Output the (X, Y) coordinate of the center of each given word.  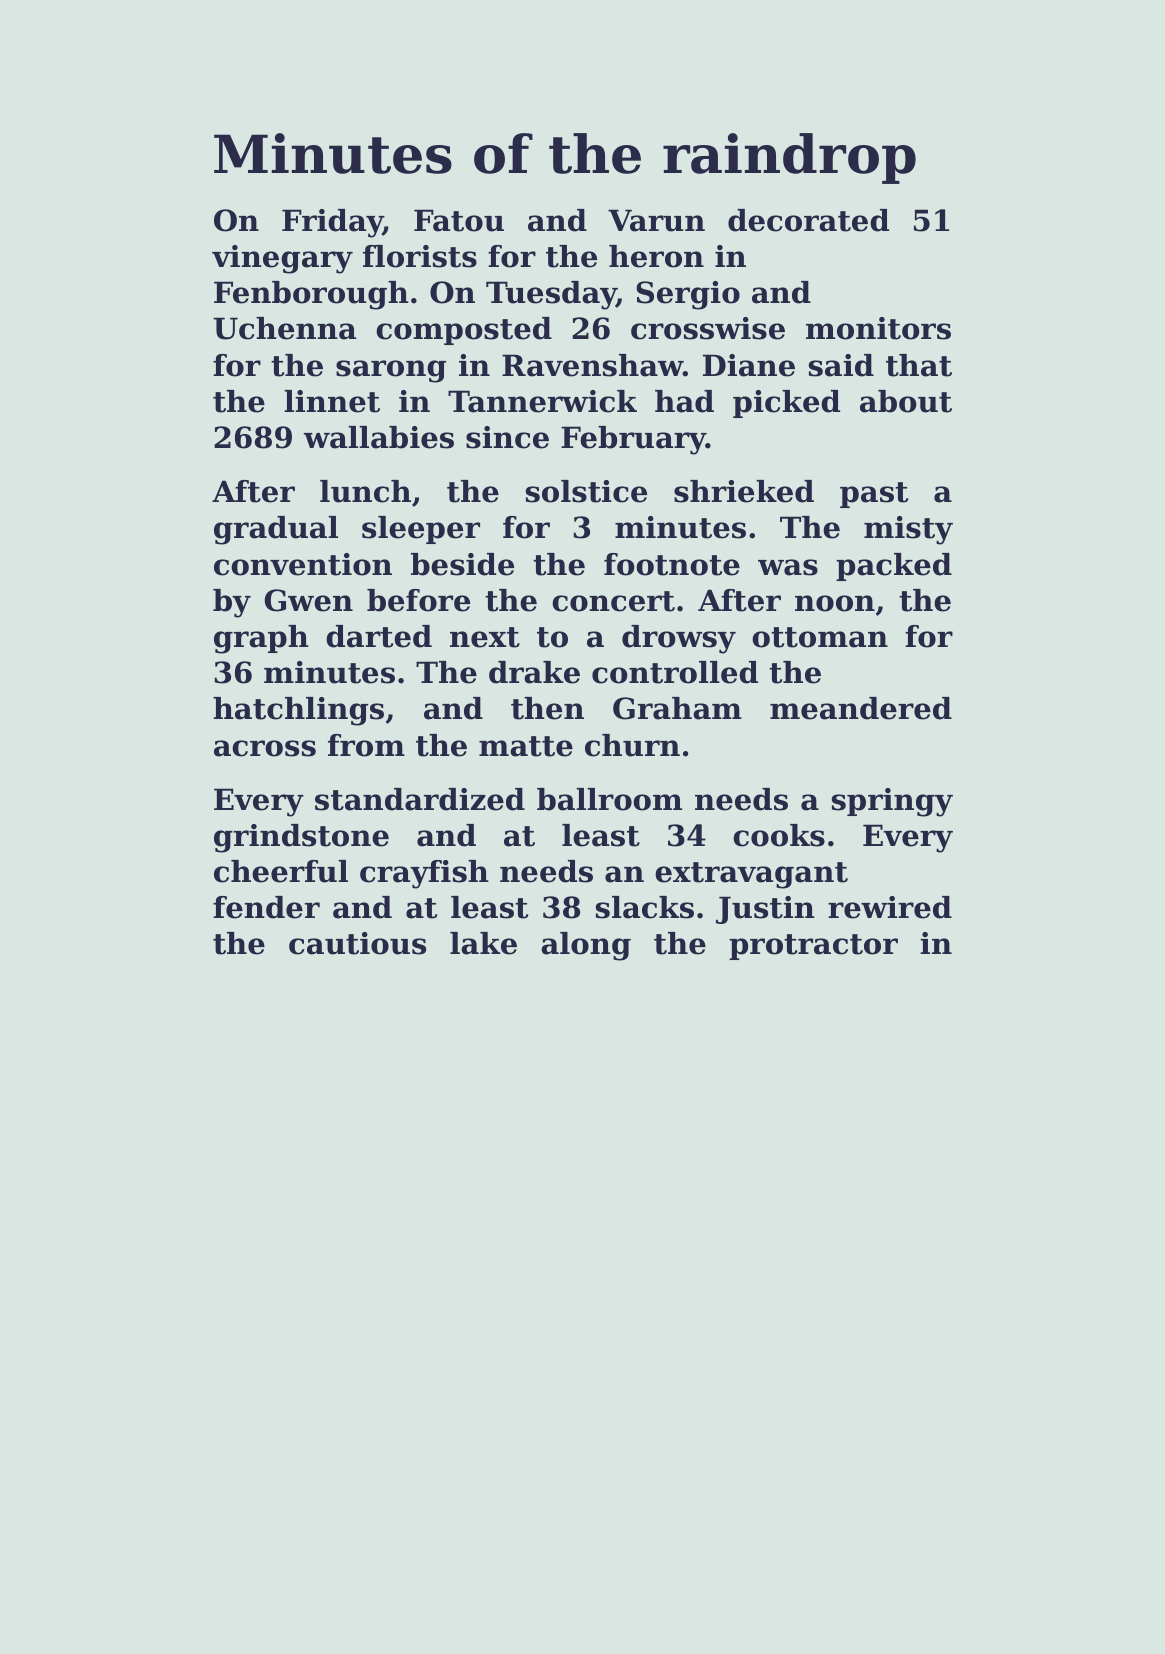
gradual (276, 530)
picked (786, 404)
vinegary (282, 259)
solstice (586, 491)
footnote (672, 564)
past (874, 495)
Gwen (308, 600)
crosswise (708, 328)
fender (266, 907)
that (919, 365)
